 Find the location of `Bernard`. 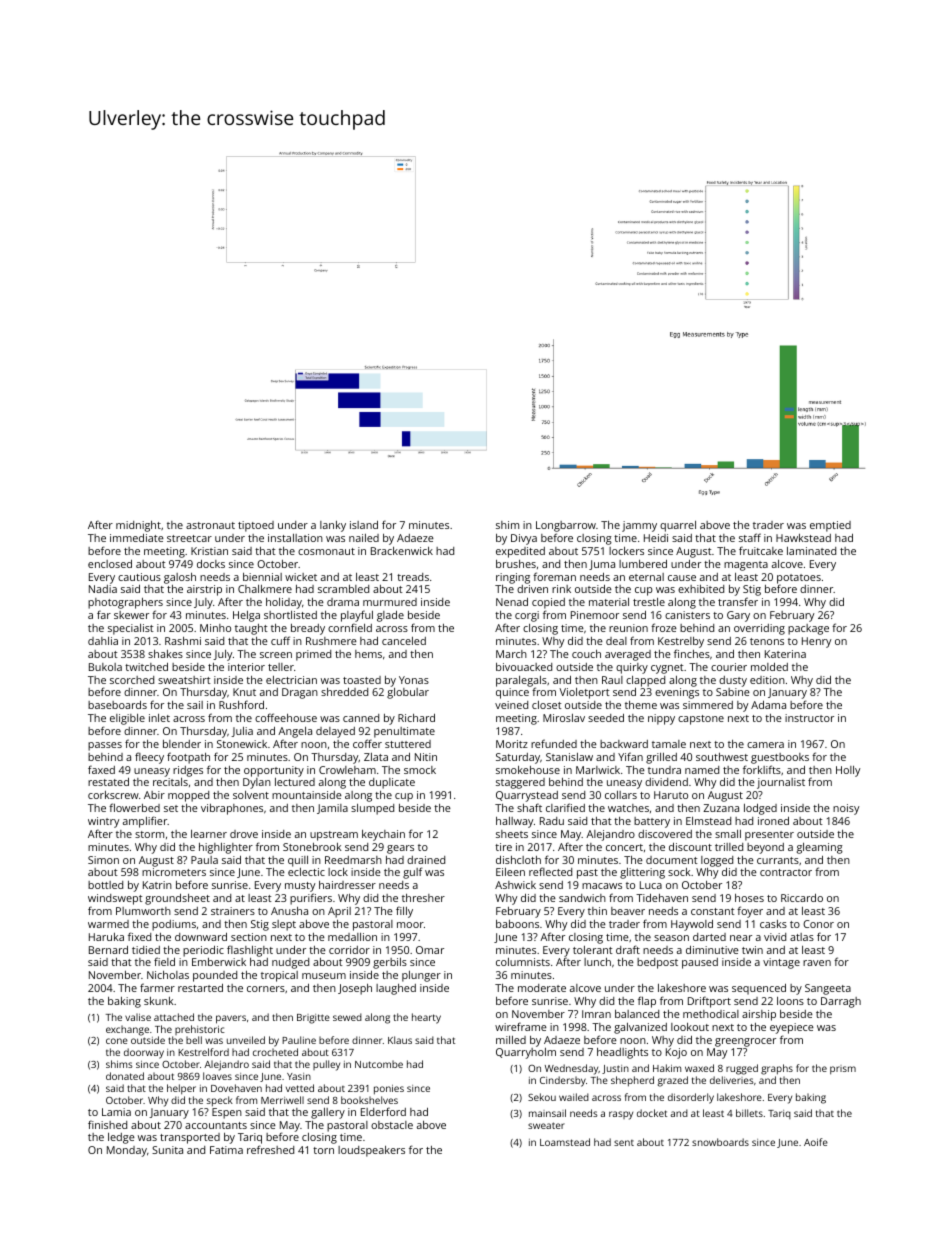

Bernard is located at coordinates (108, 950).
